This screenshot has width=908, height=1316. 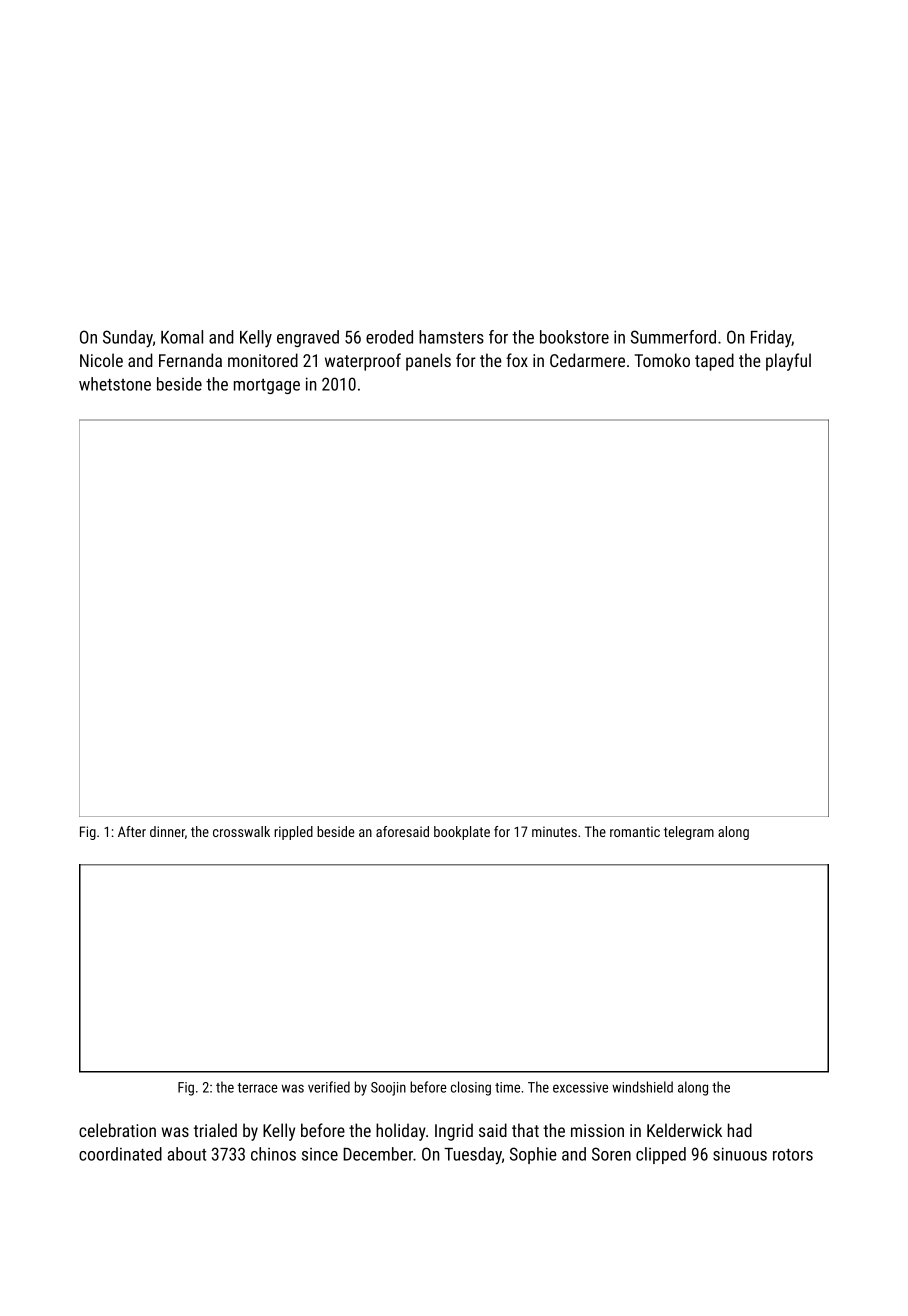 What do you see at coordinates (215, 1130) in the screenshot?
I see `trialed` at bounding box center [215, 1130].
